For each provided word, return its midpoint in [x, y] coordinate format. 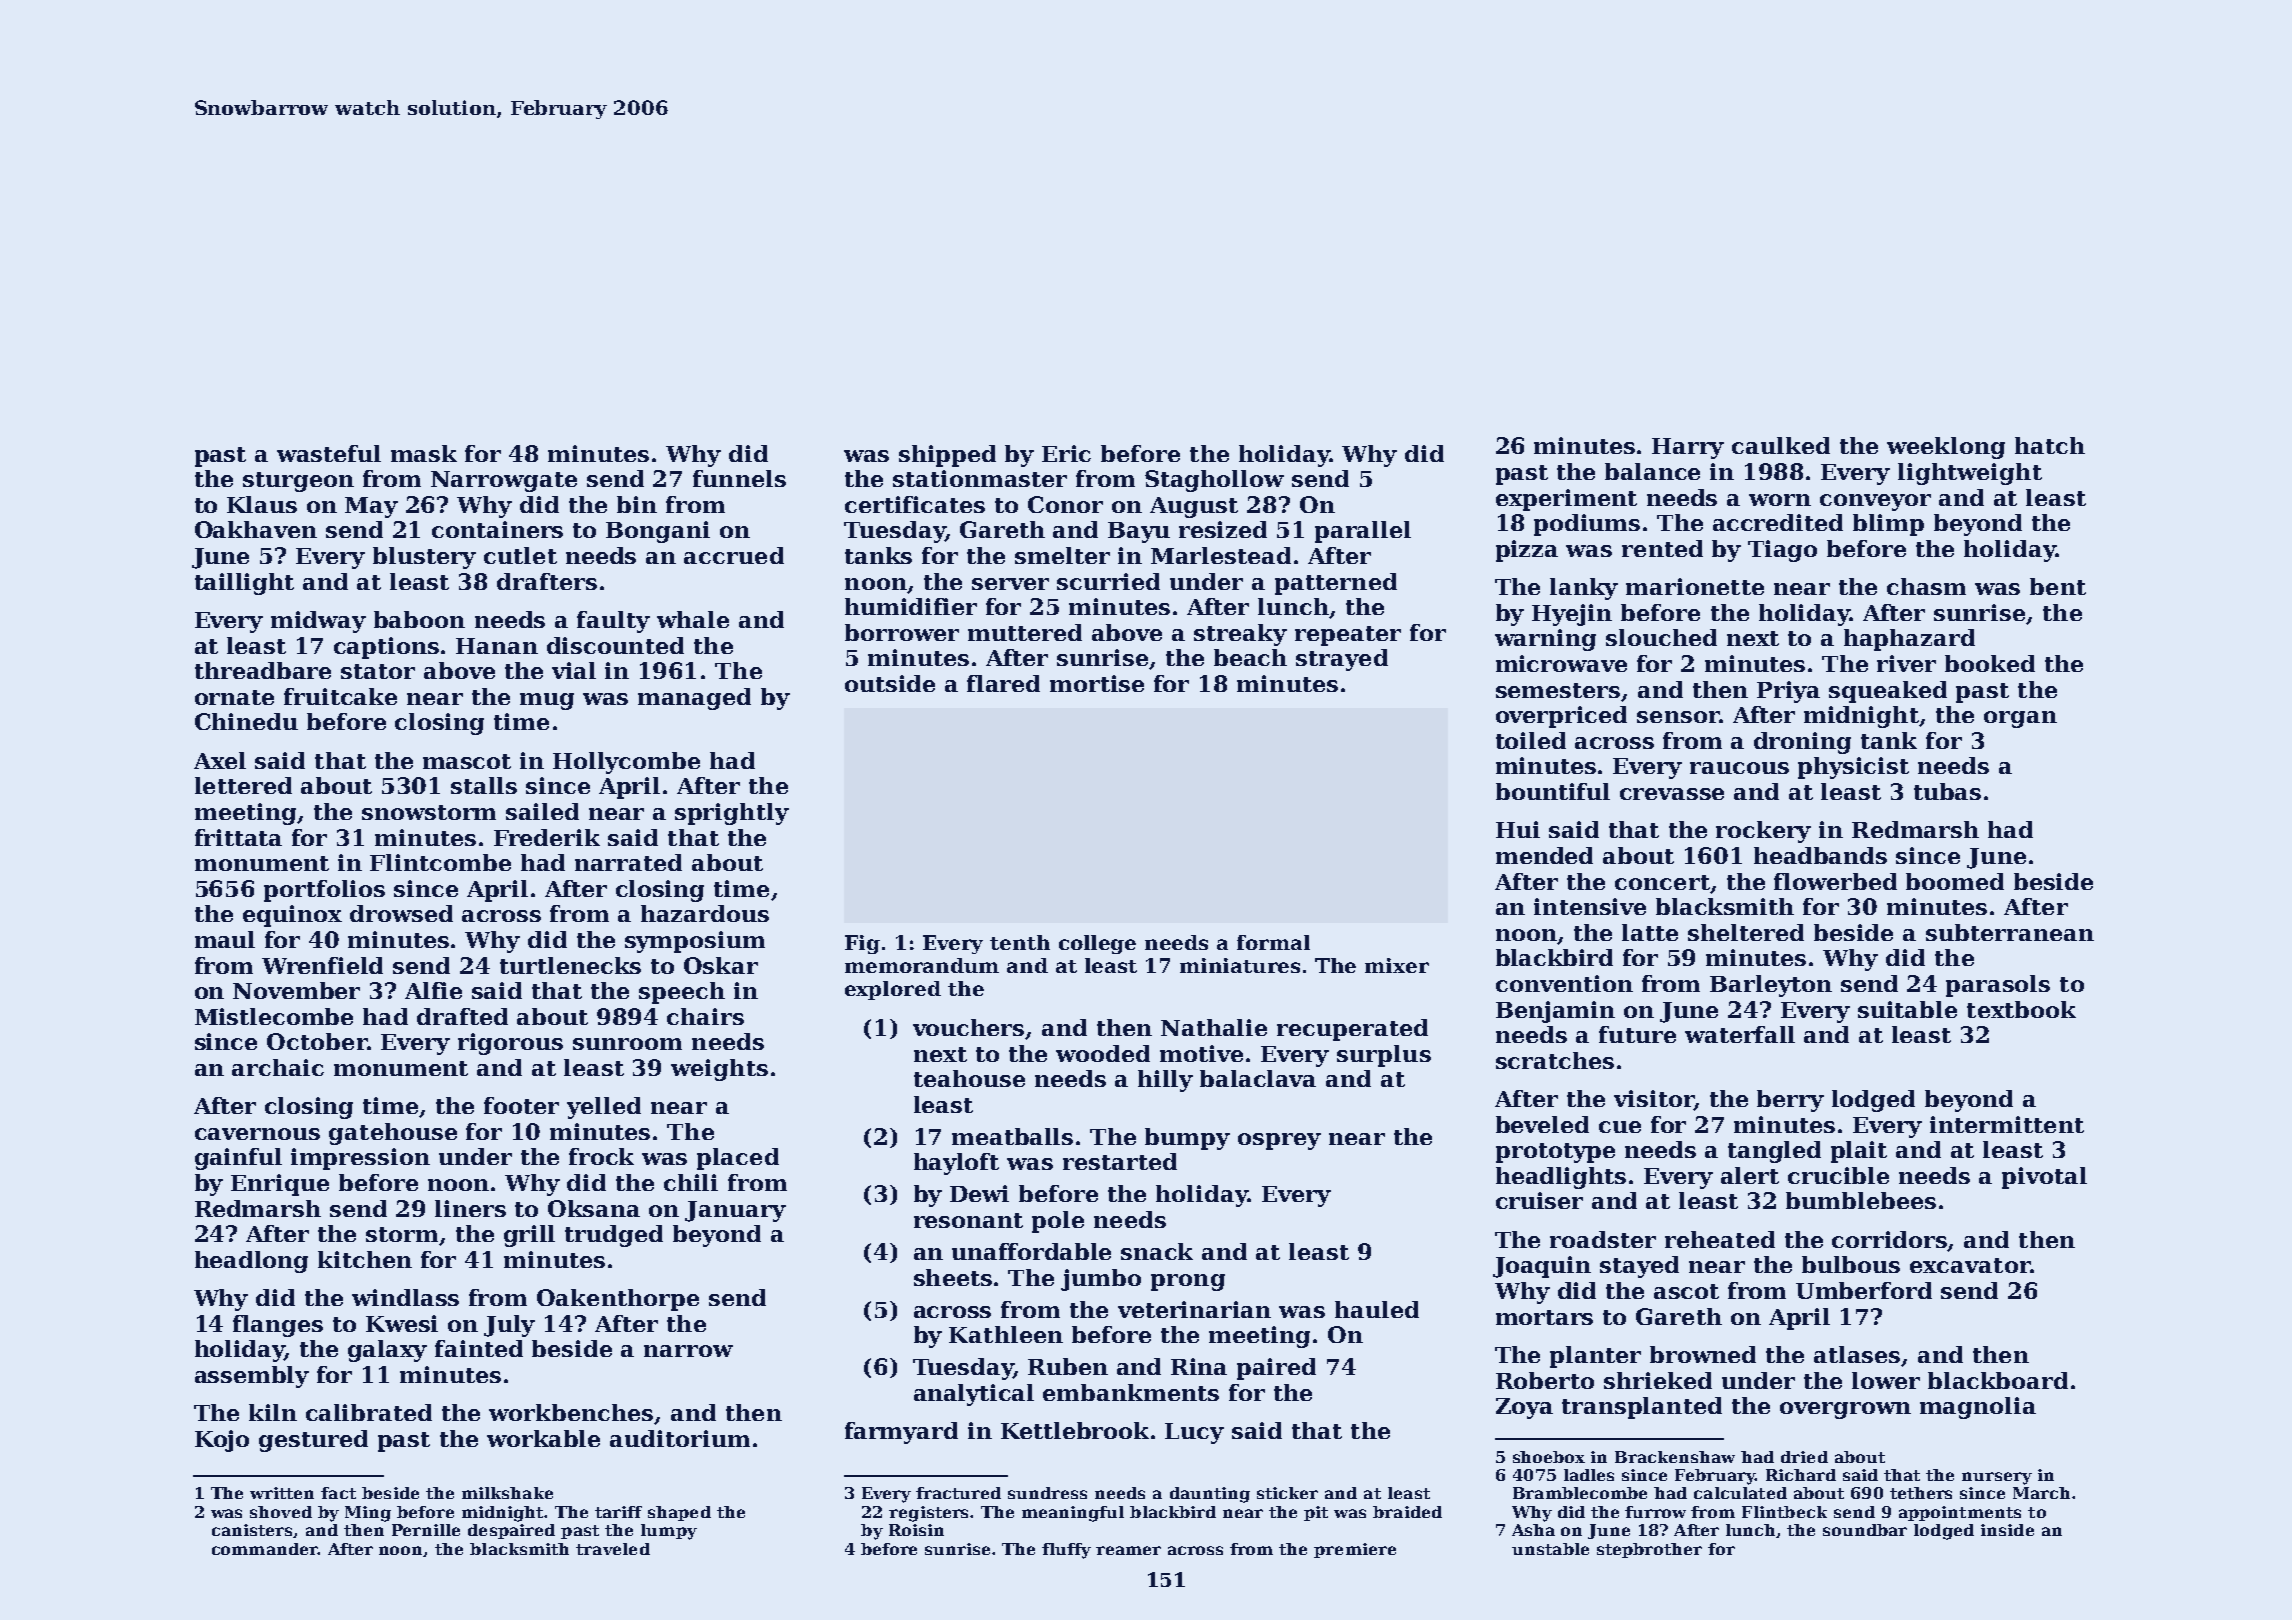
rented [1662, 548]
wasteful [329, 453]
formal [1273, 942]
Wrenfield [322, 965]
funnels [739, 478]
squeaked [1888, 692]
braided [1407, 1512]
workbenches [571, 1412]
